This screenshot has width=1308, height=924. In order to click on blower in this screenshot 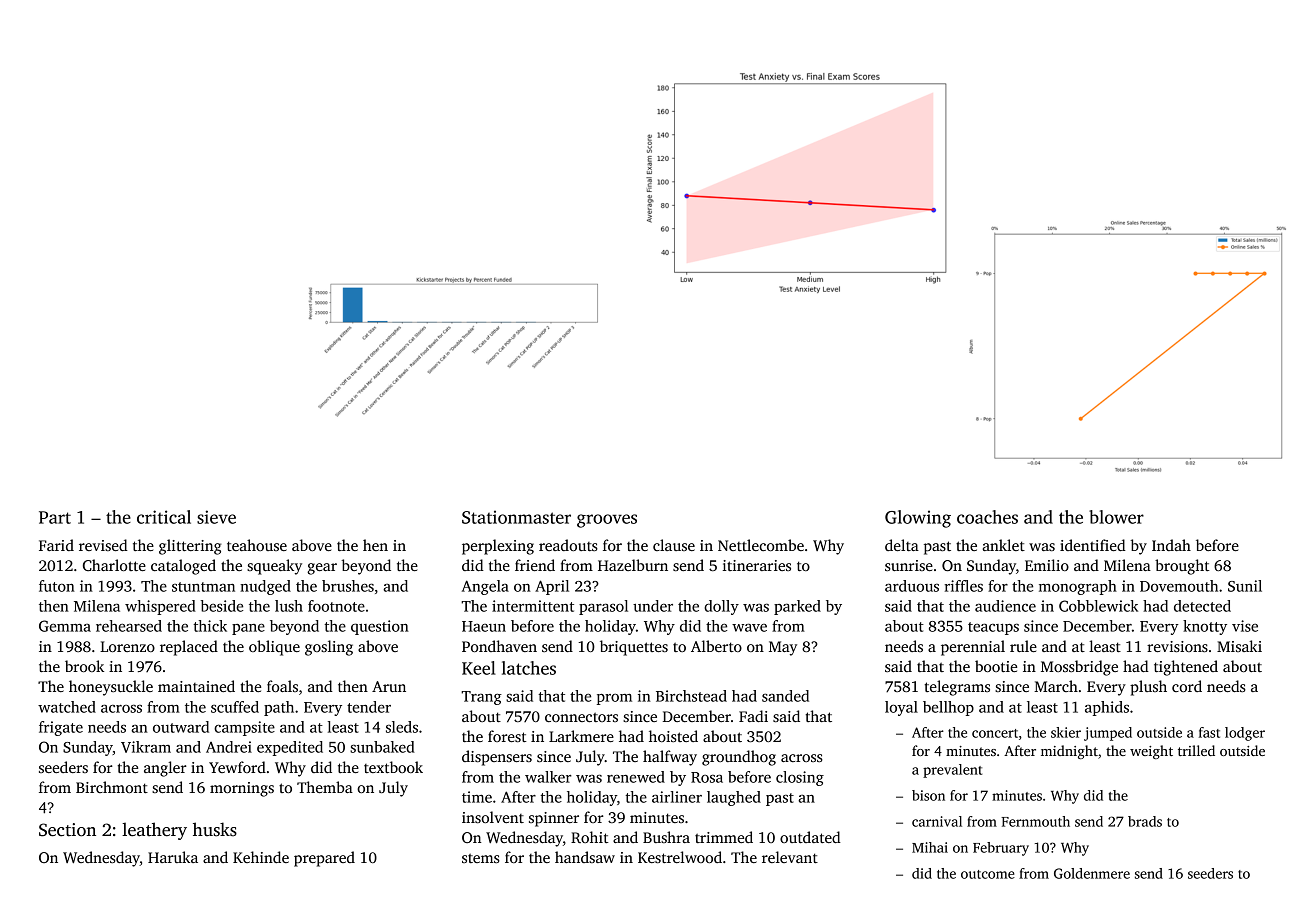, I will do `click(1116, 517)`.
